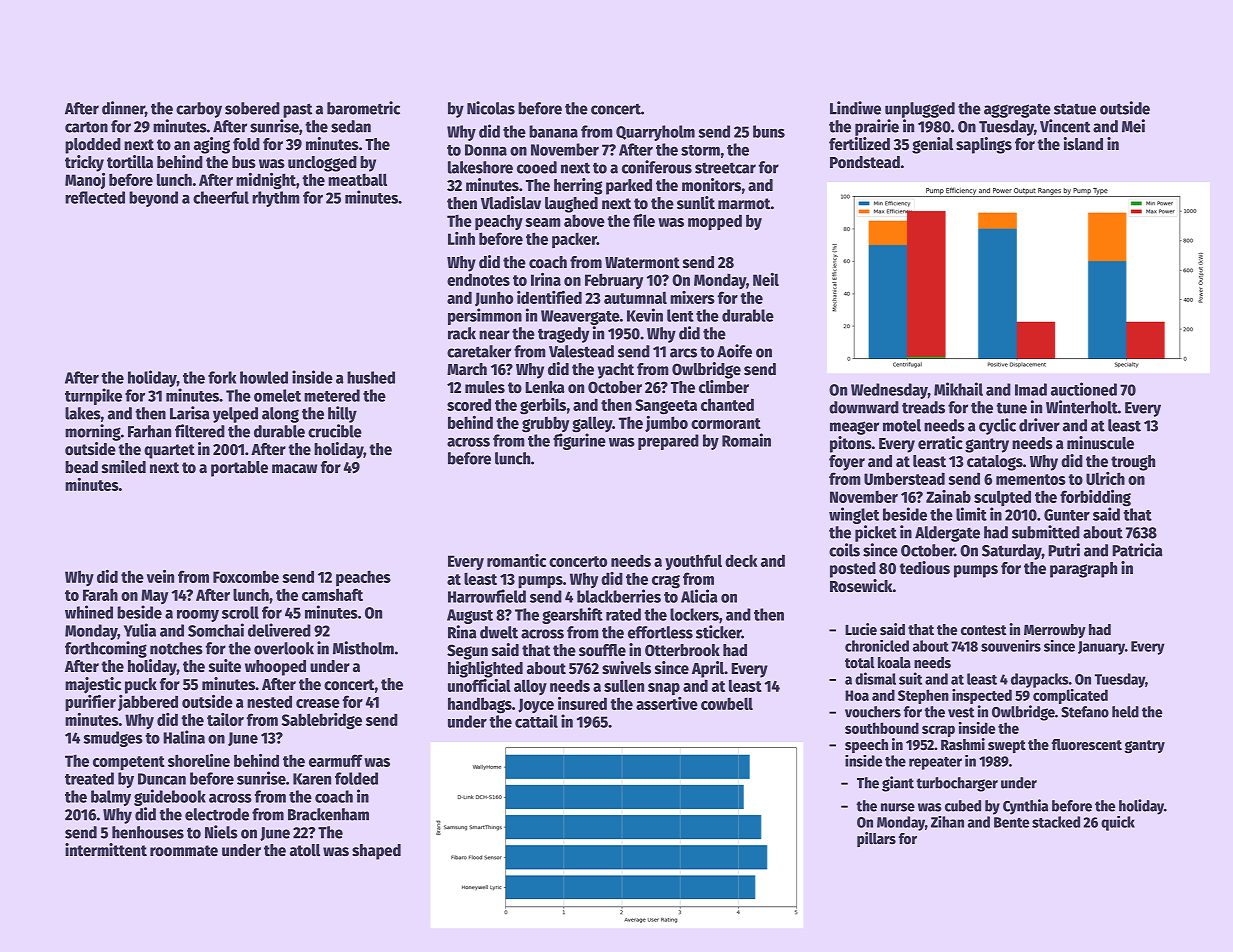 This document has width=1233, height=952. Describe the element at coordinates (572, 615) in the document. I see `gearshift` at that location.
